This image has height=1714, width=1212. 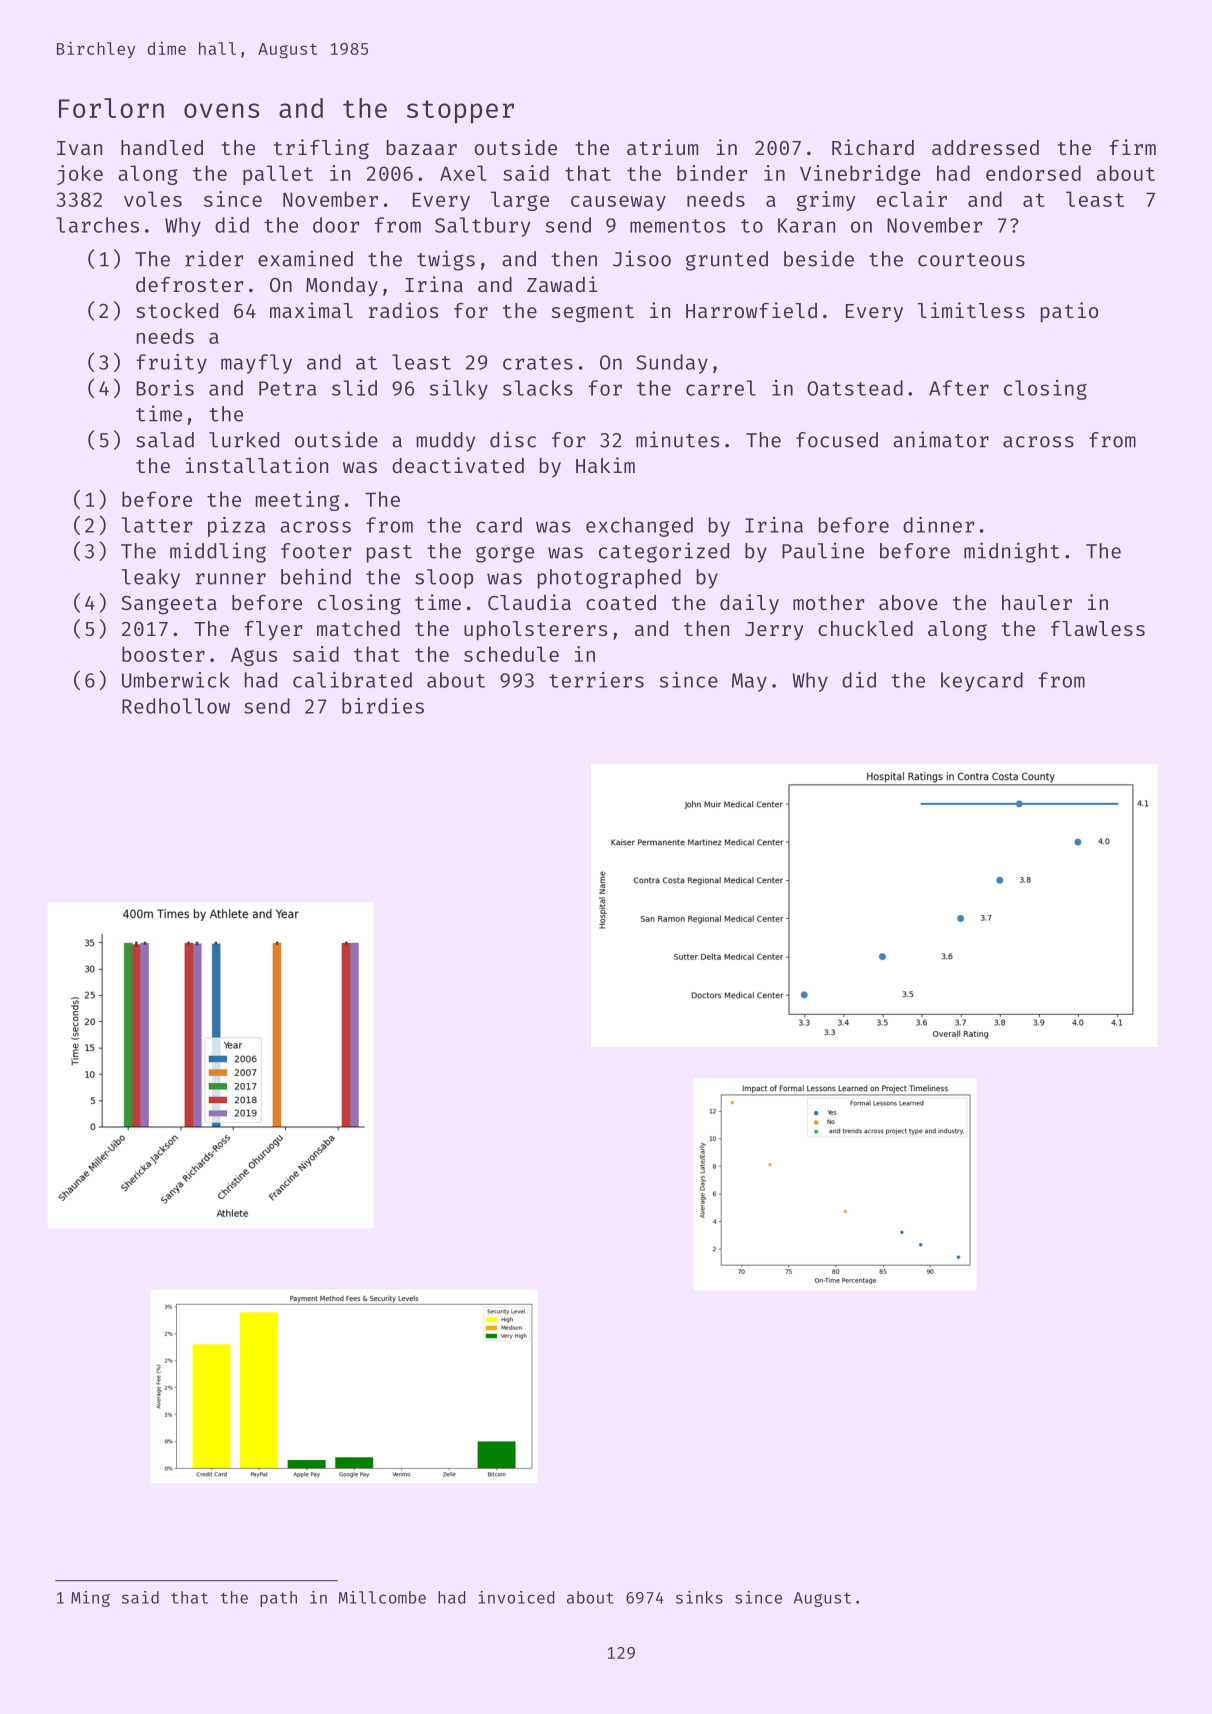 I want to click on categorized, so click(x=664, y=552).
